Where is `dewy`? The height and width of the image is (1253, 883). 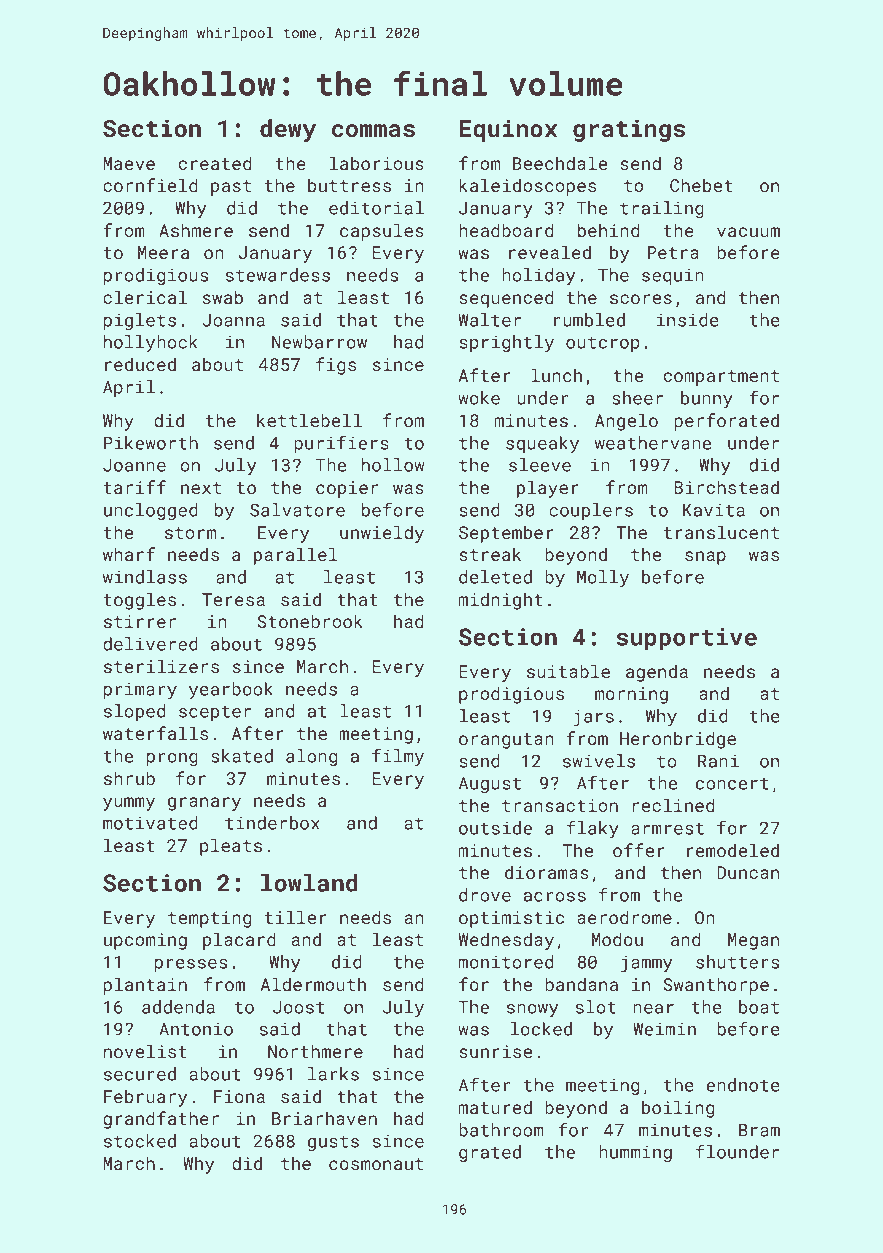
dewy is located at coordinates (288, 130).
